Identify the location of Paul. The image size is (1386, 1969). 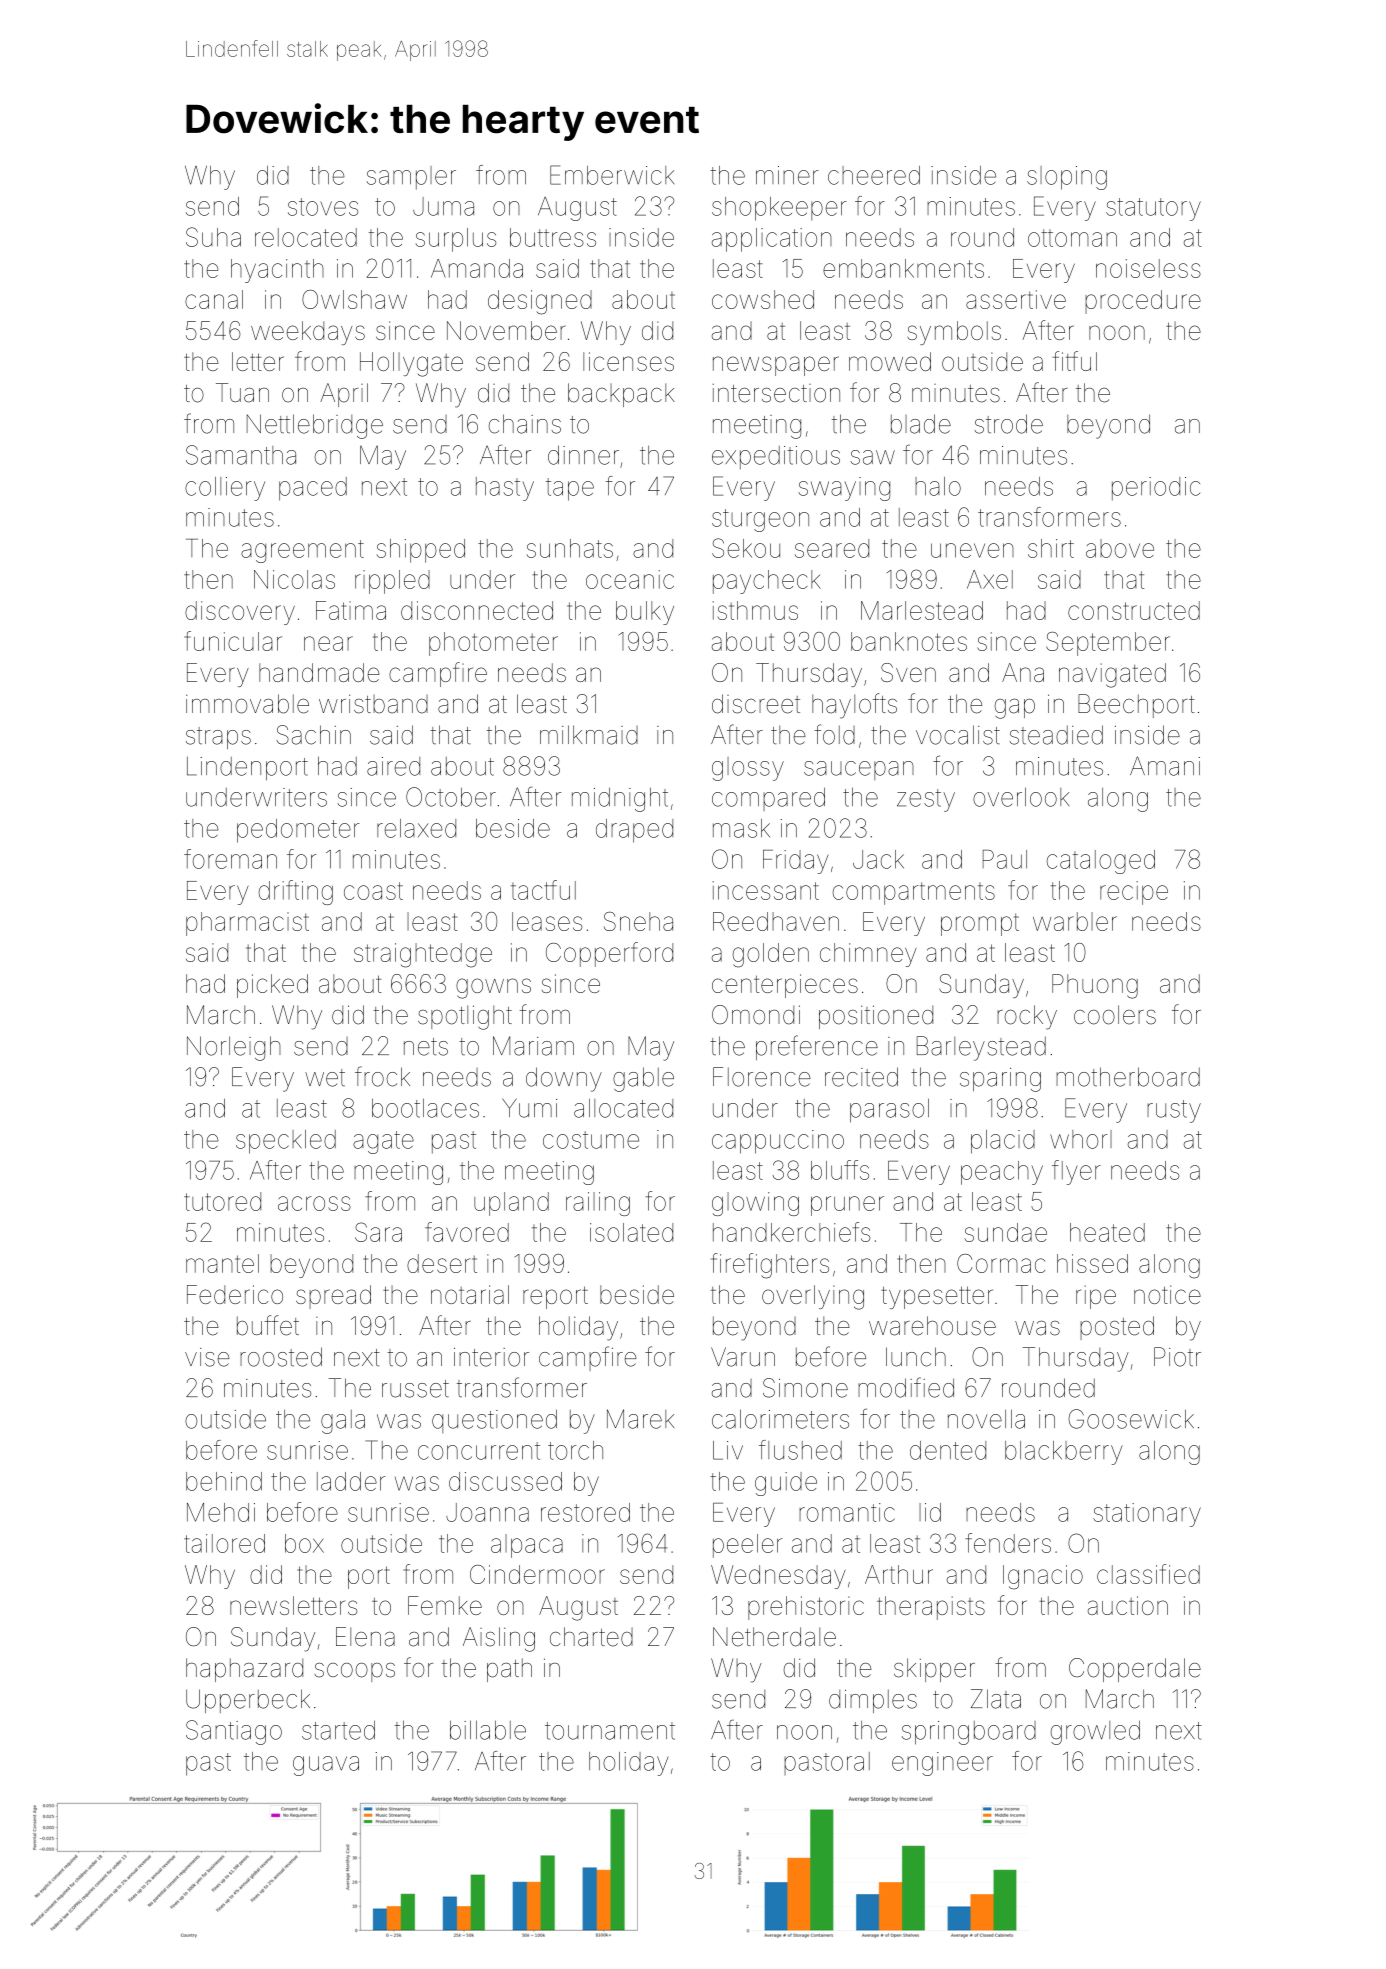
(1005, 859).
